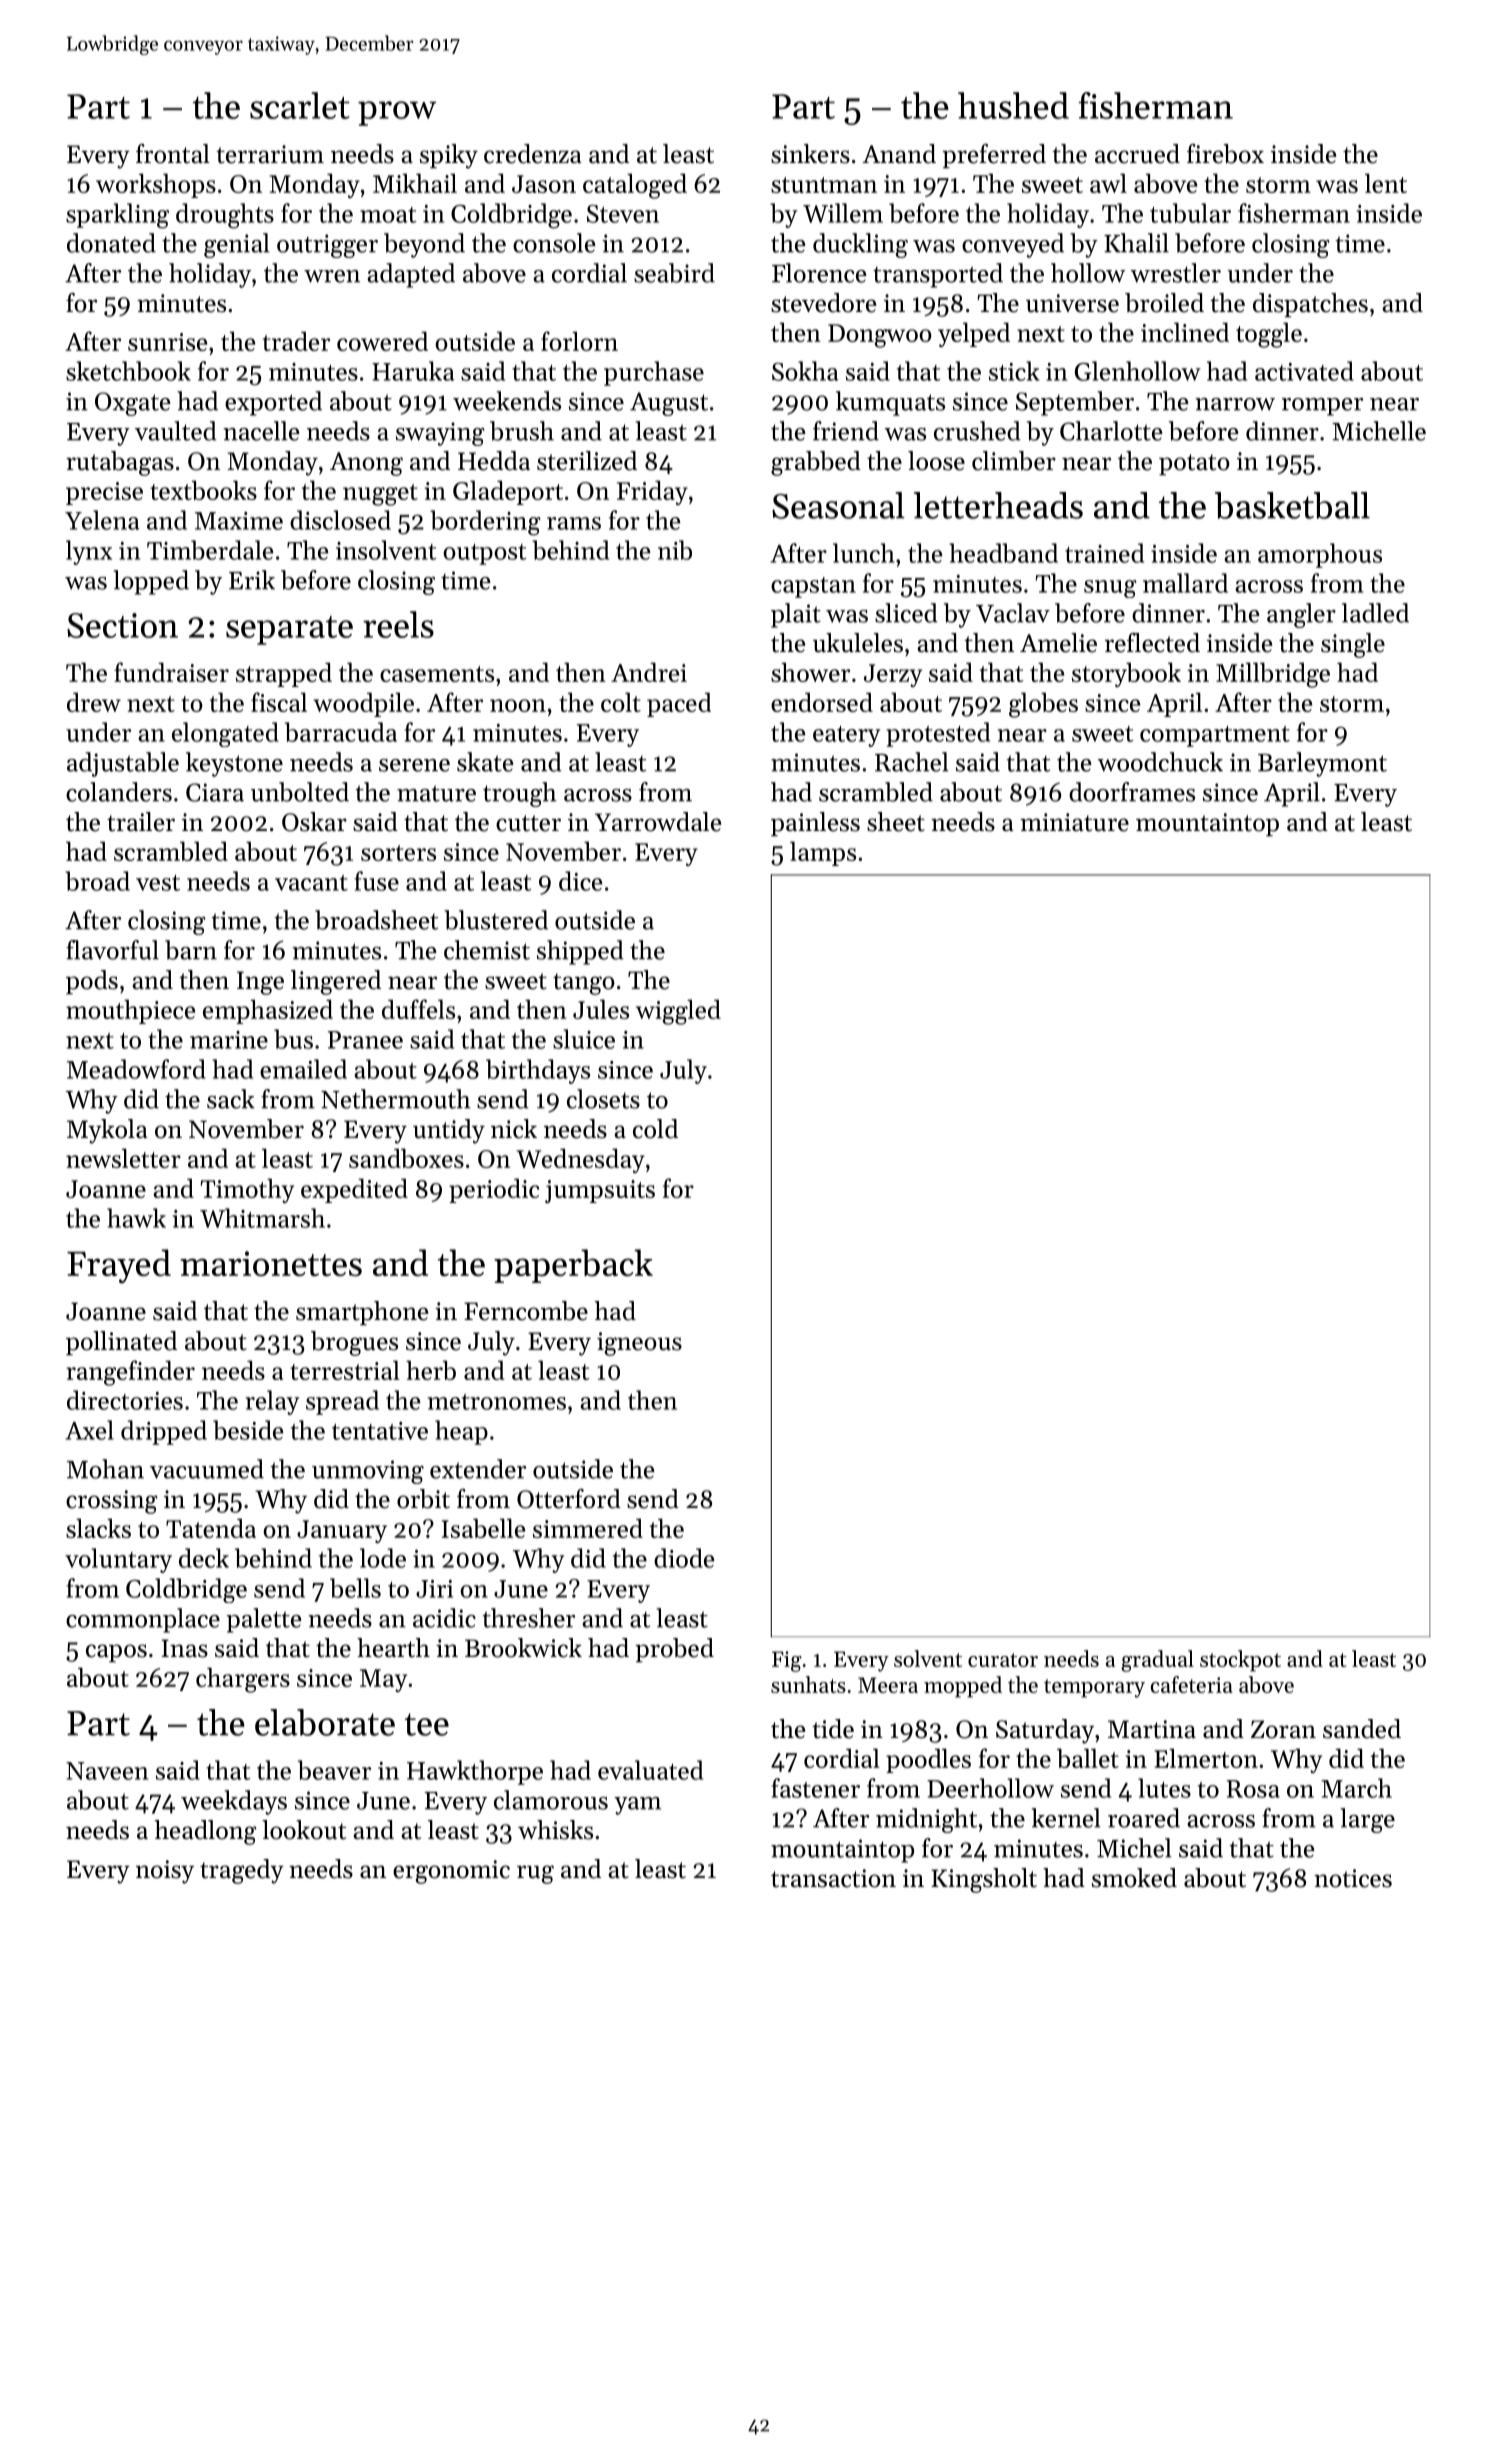 Image resolution: width=1496 pixels, height=2464 pixels. What do you see at coordinates (1322, 764) in the screenshot?
I see `Barleymont` at bounding box center [1322, 764].
